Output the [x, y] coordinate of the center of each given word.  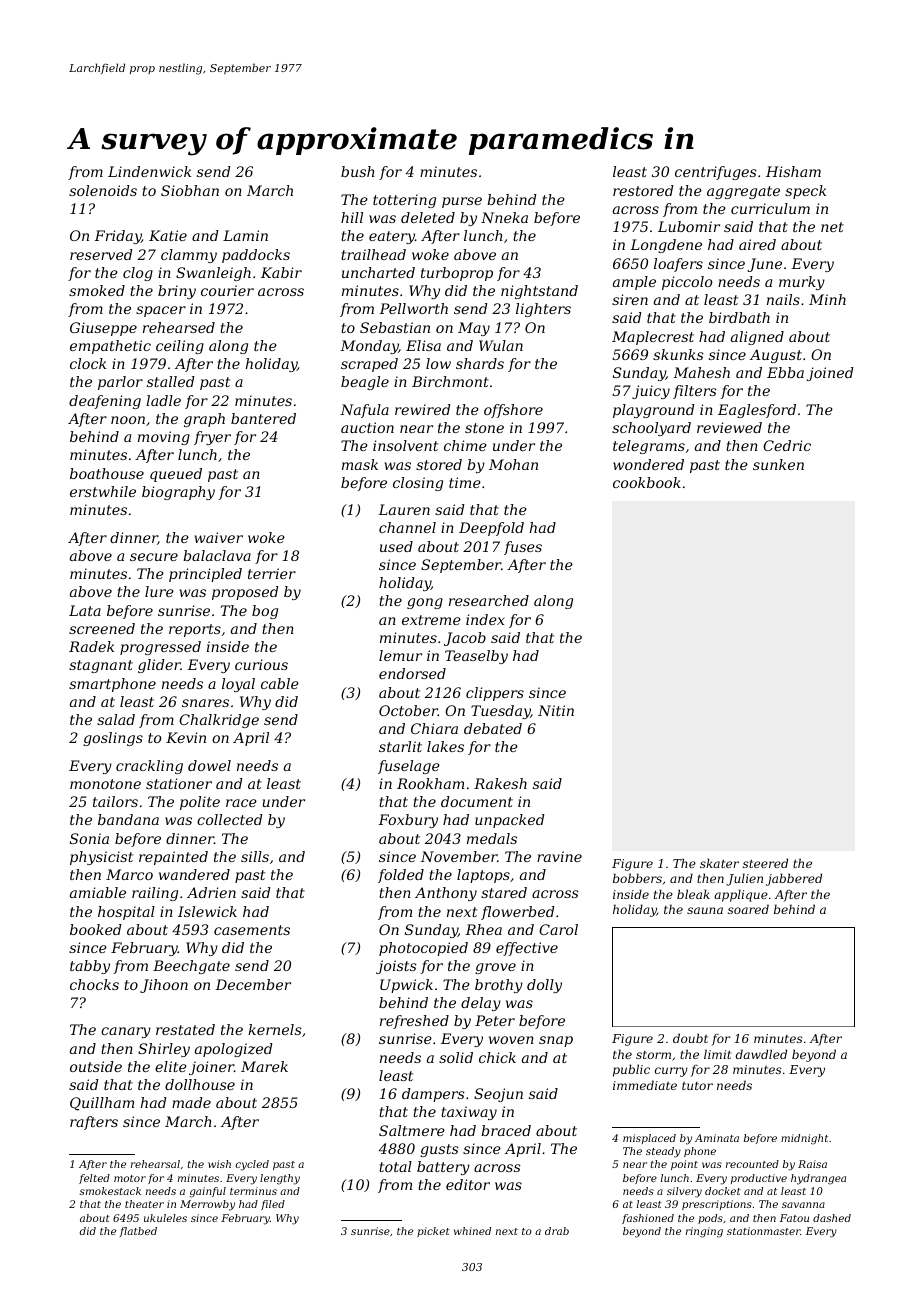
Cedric [787, 445]
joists [396, 967]
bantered [263, 418]
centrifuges [716, 173]
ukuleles [165, 1218]
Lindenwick [149, 171]
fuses [523, 548]
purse [462, 202]
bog [265, 612]
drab [557, 1231]
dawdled [761, 1054]
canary [126, 1032]
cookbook [647, 482]
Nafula [364, 411]
